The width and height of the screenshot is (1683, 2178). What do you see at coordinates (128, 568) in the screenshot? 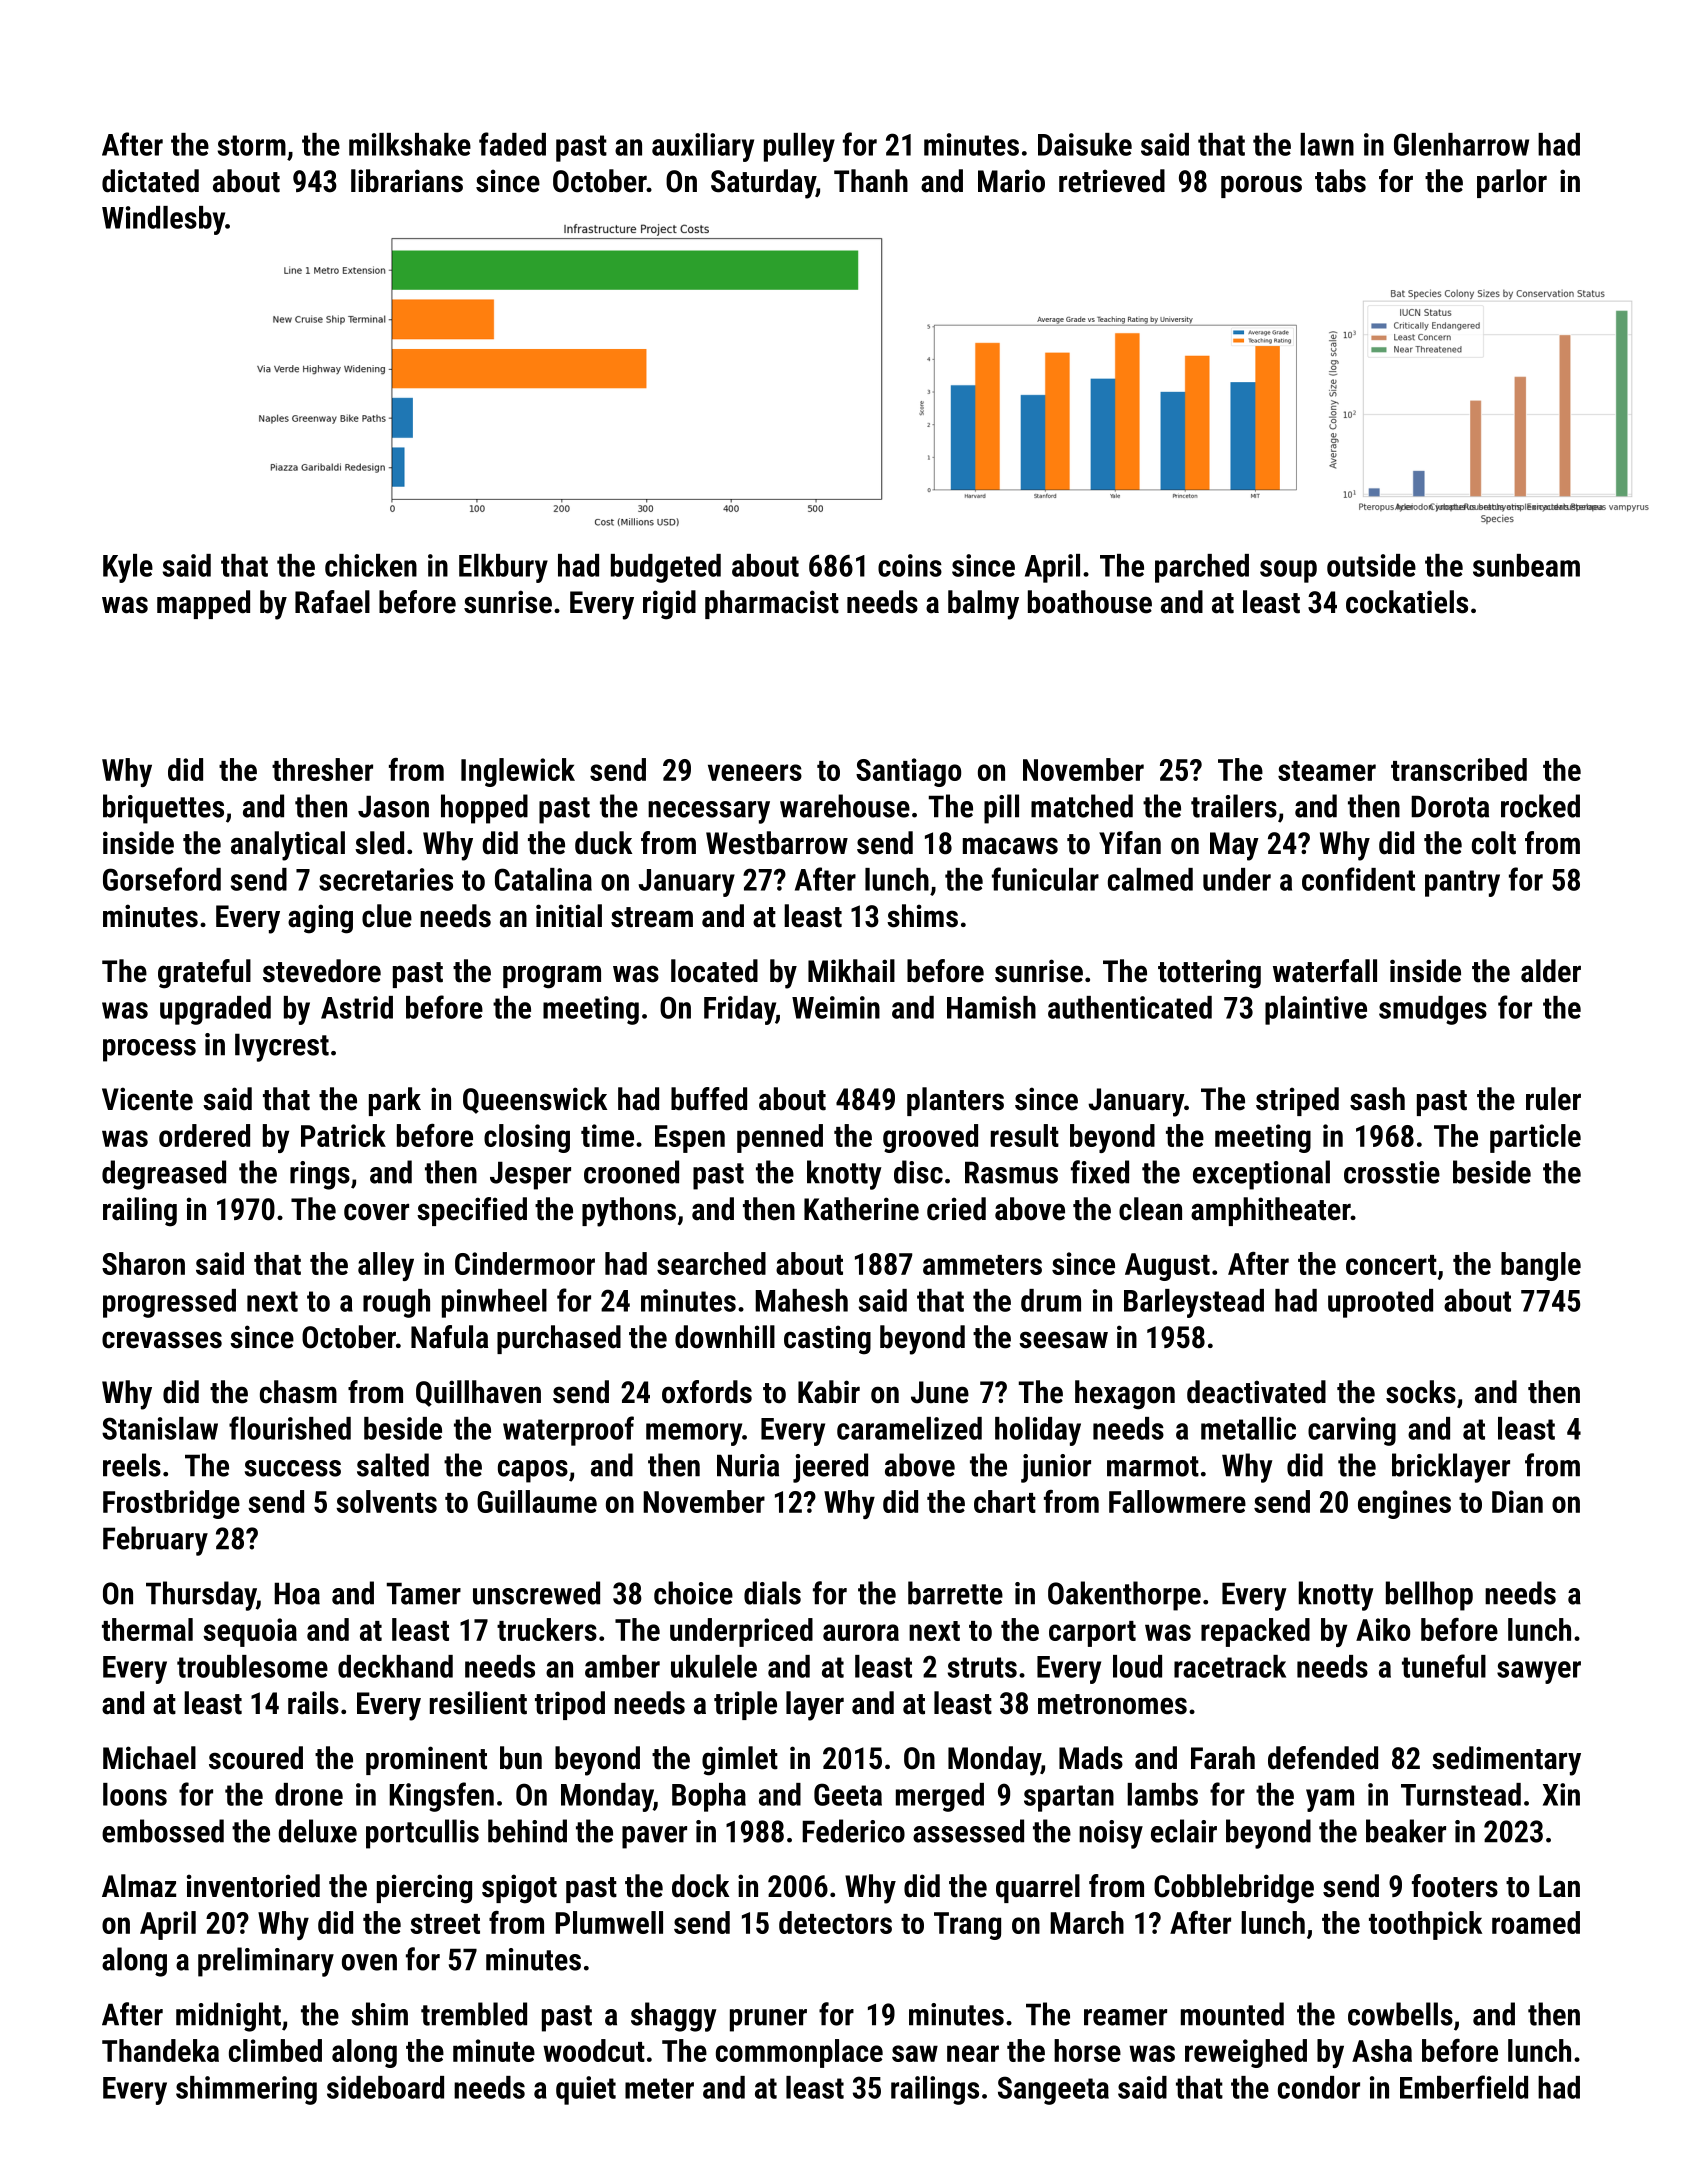
I see `Kyle` at bounding box center [128, 568].
